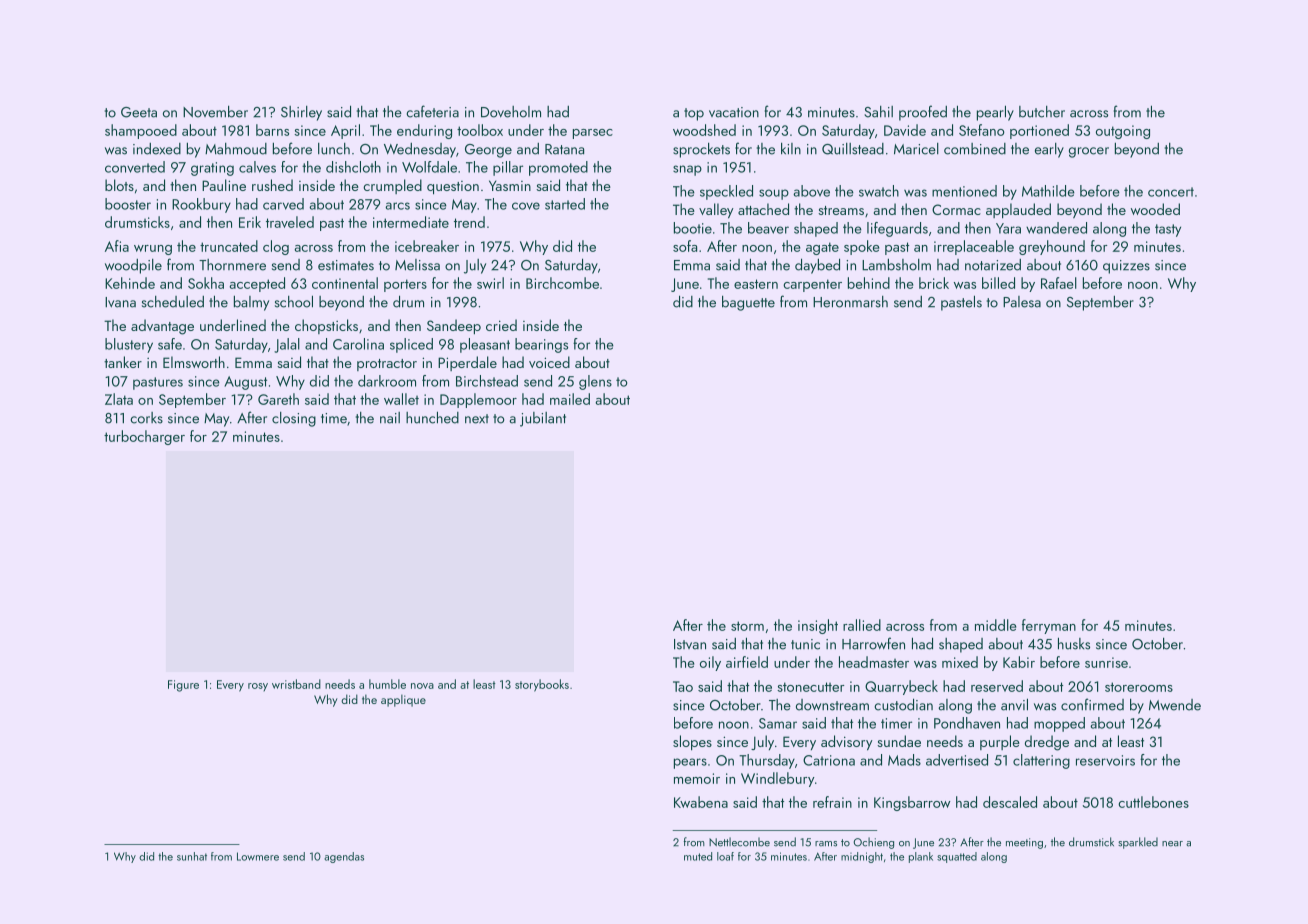 The width and height of the page is (1308, 924). What do you see at coordinates (1123, 132) in the page?
I see `outgoing` at bounding box center [1123, 132].
